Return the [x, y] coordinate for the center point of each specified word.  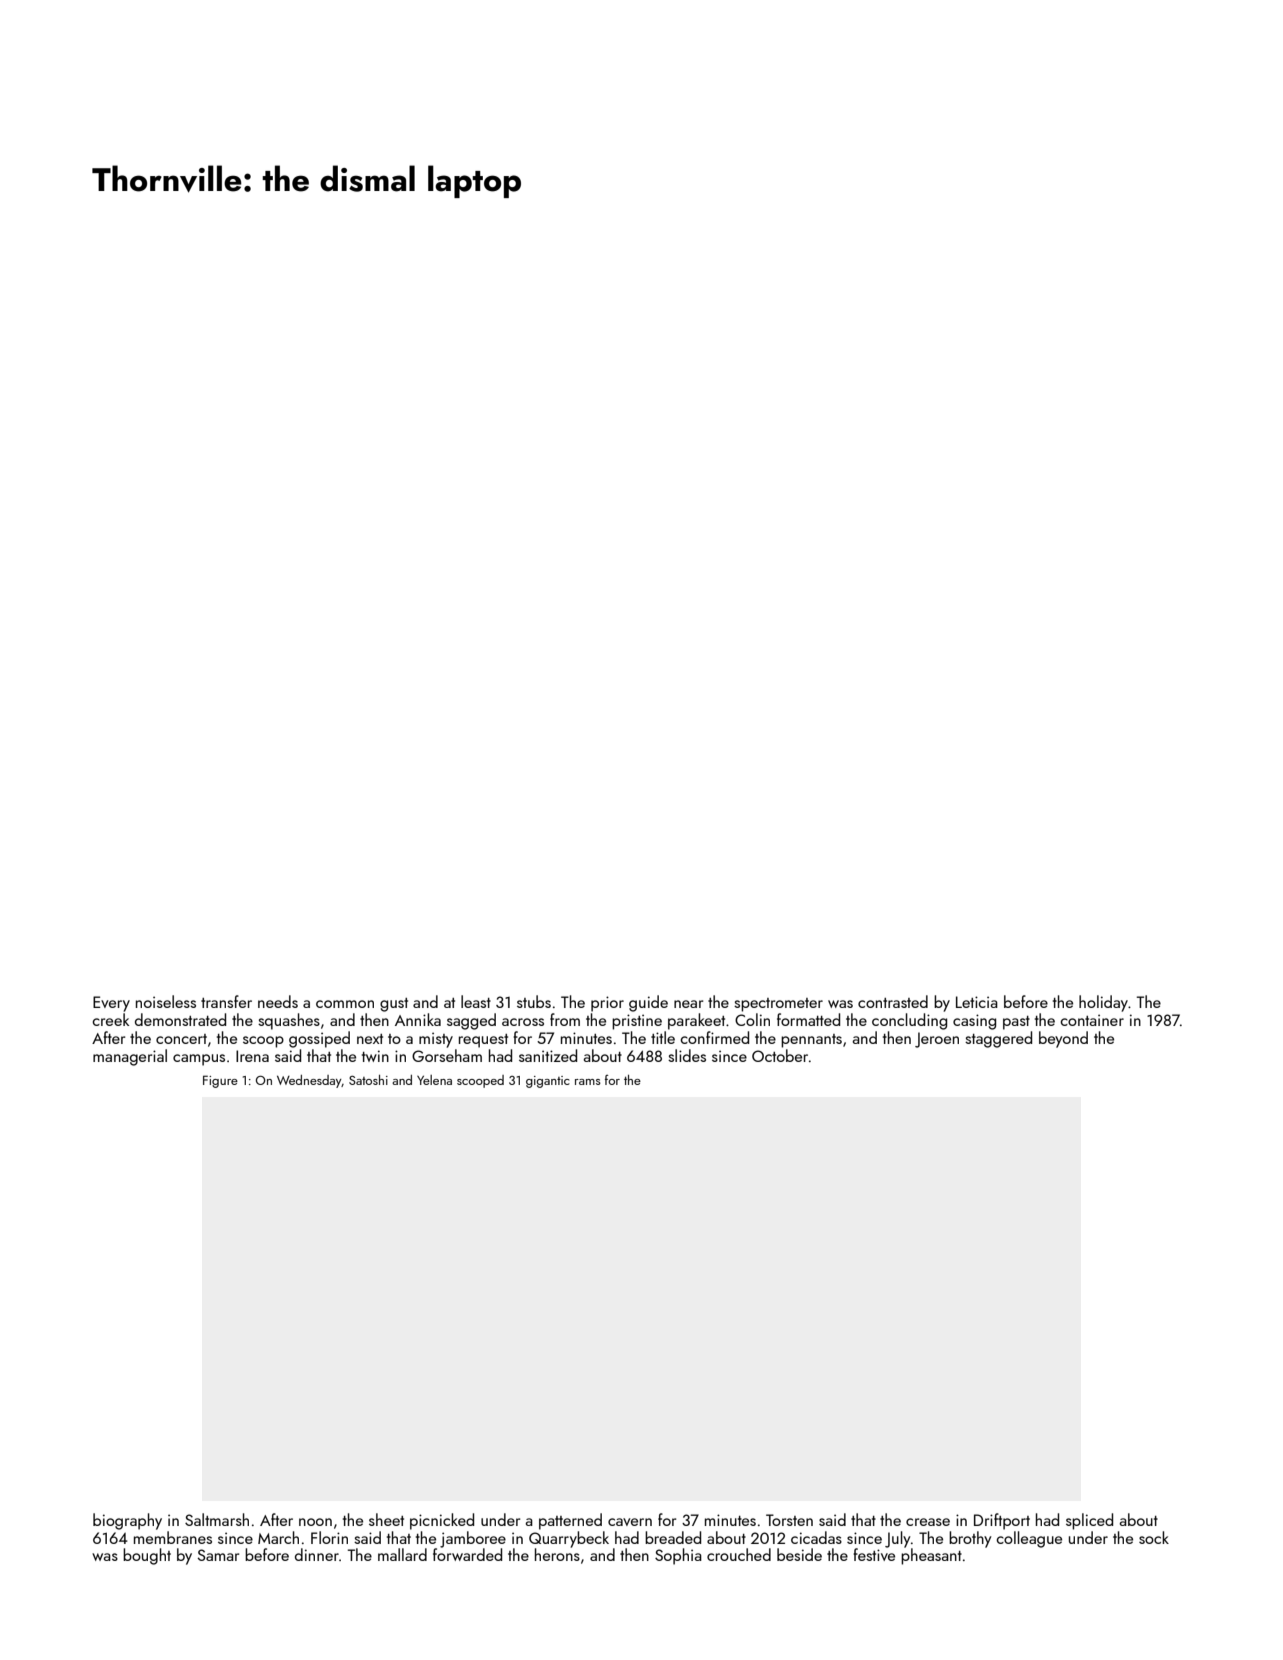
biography [127, 1521]
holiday [1103, 1003]
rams [588, 1082]
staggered [998, 1039]
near [688, 1004]
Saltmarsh [217, 1519]
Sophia [678, 1556]
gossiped [319, 1039]
